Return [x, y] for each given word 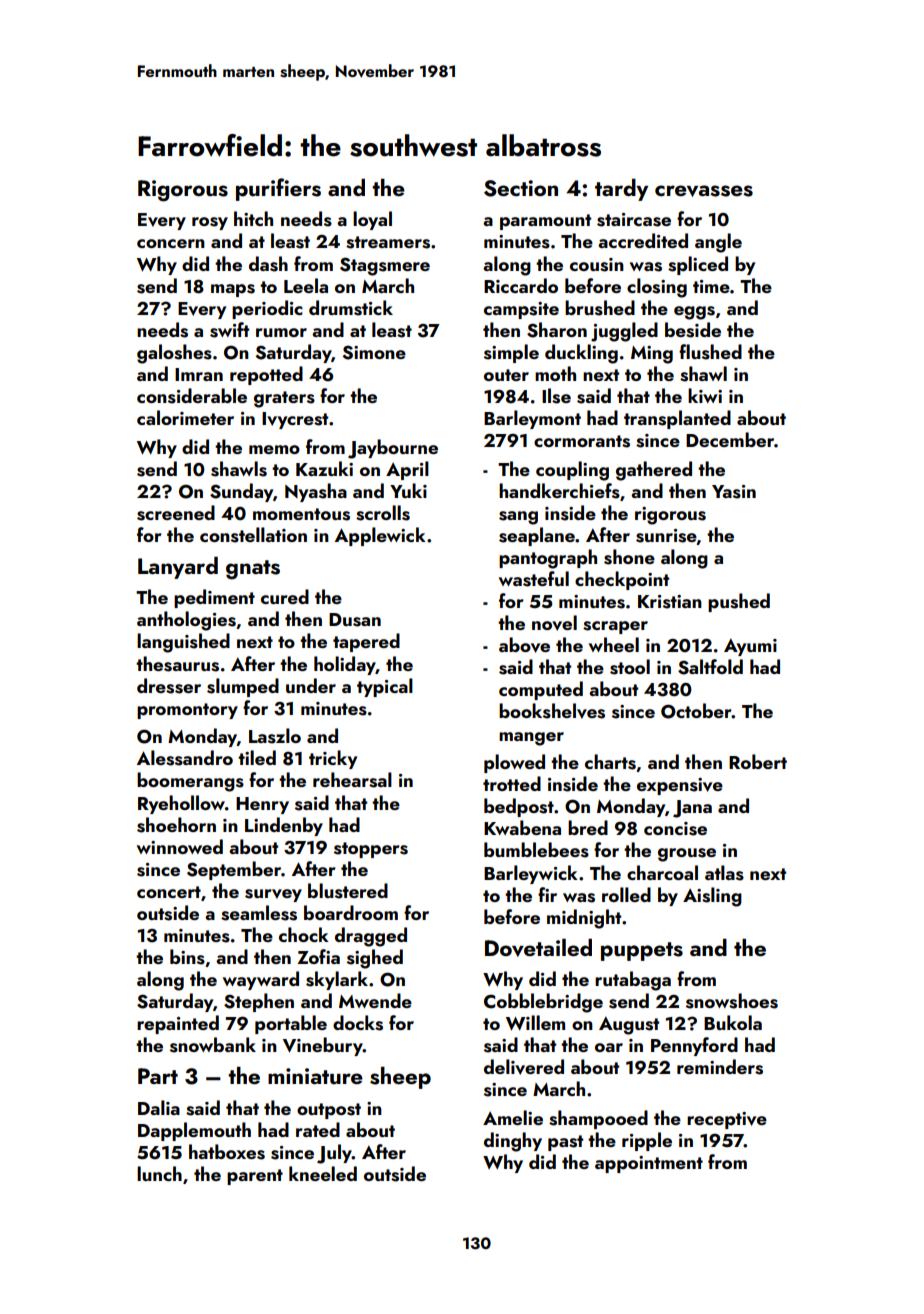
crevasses [704, 191]
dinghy [513, 1142]
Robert [758, 761]
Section [521, 188]
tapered [366, 642]
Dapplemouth [194, 1131]
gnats [253, 570]
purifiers [278, 189]
